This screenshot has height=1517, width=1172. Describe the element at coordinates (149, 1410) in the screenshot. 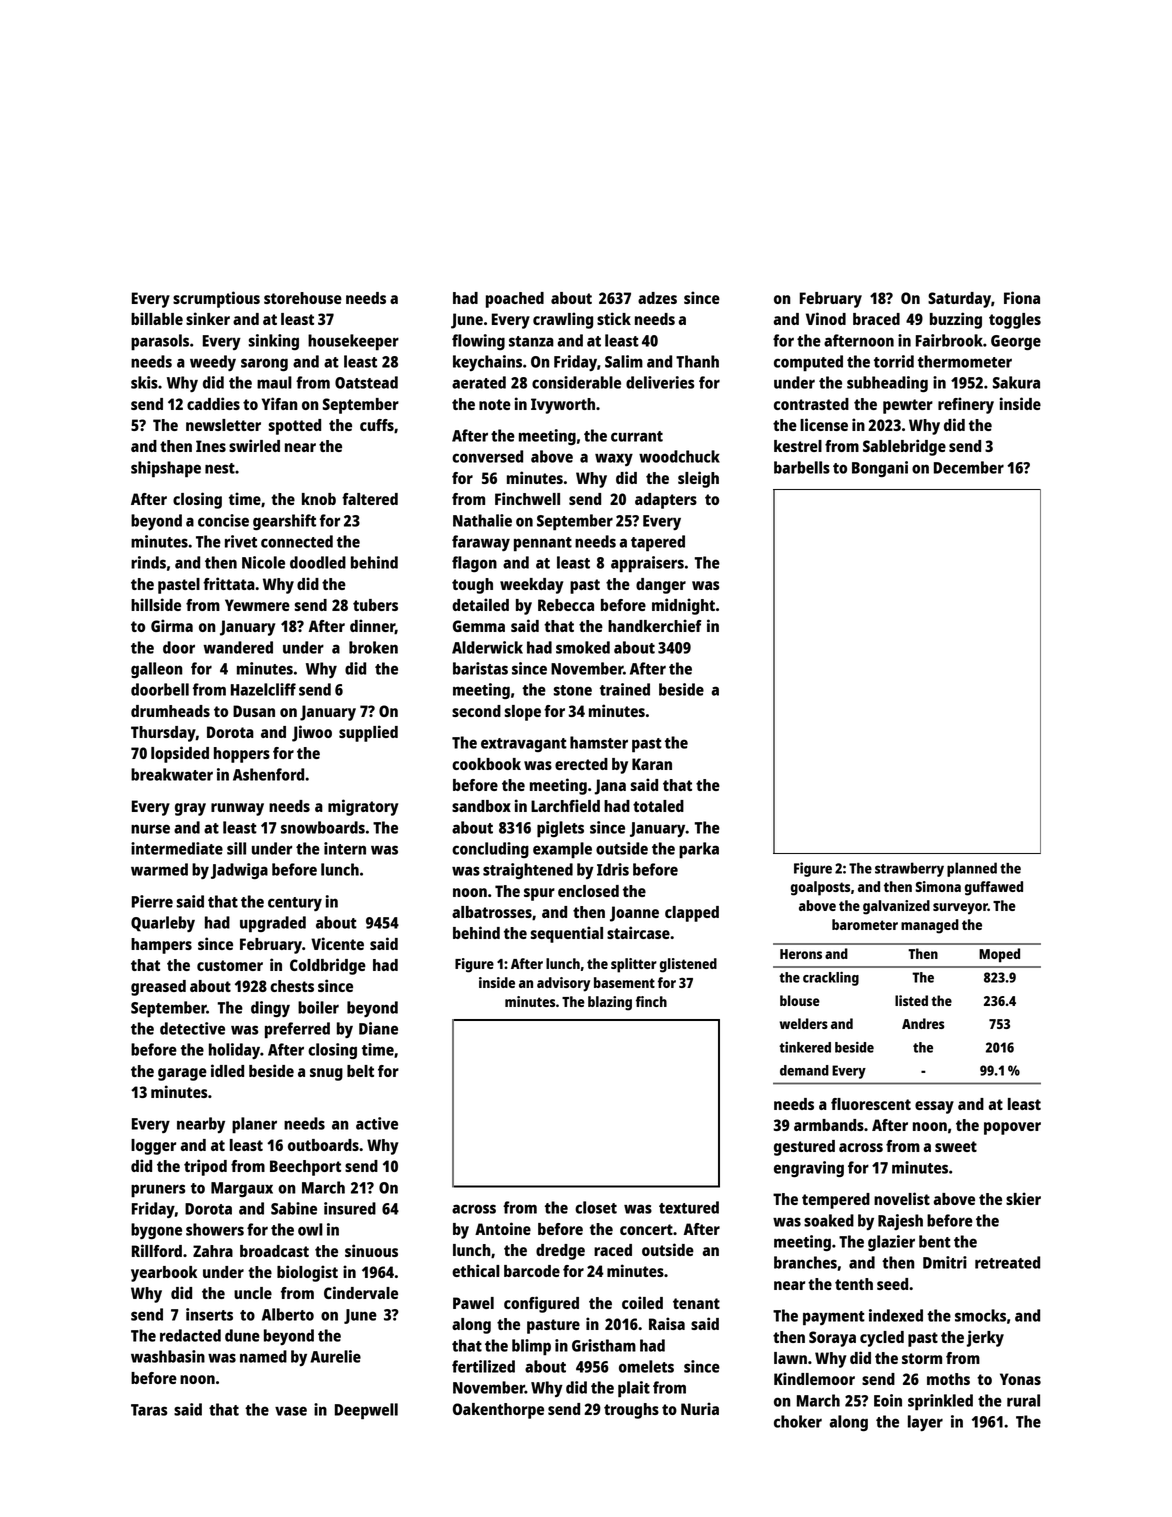

I see `Taras` at that location.
